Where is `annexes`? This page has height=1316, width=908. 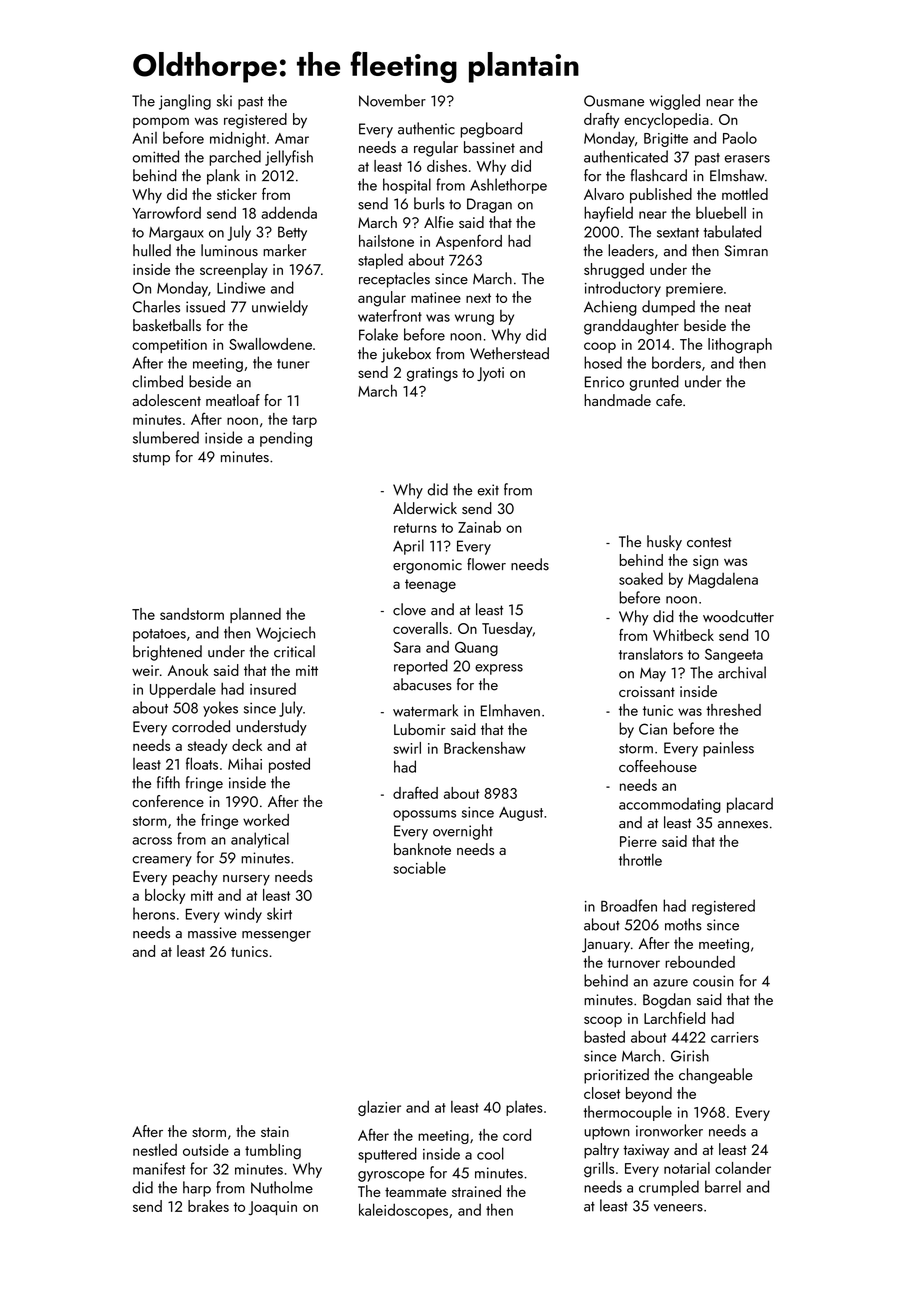
annexes is located at coordinates (743, 825).
